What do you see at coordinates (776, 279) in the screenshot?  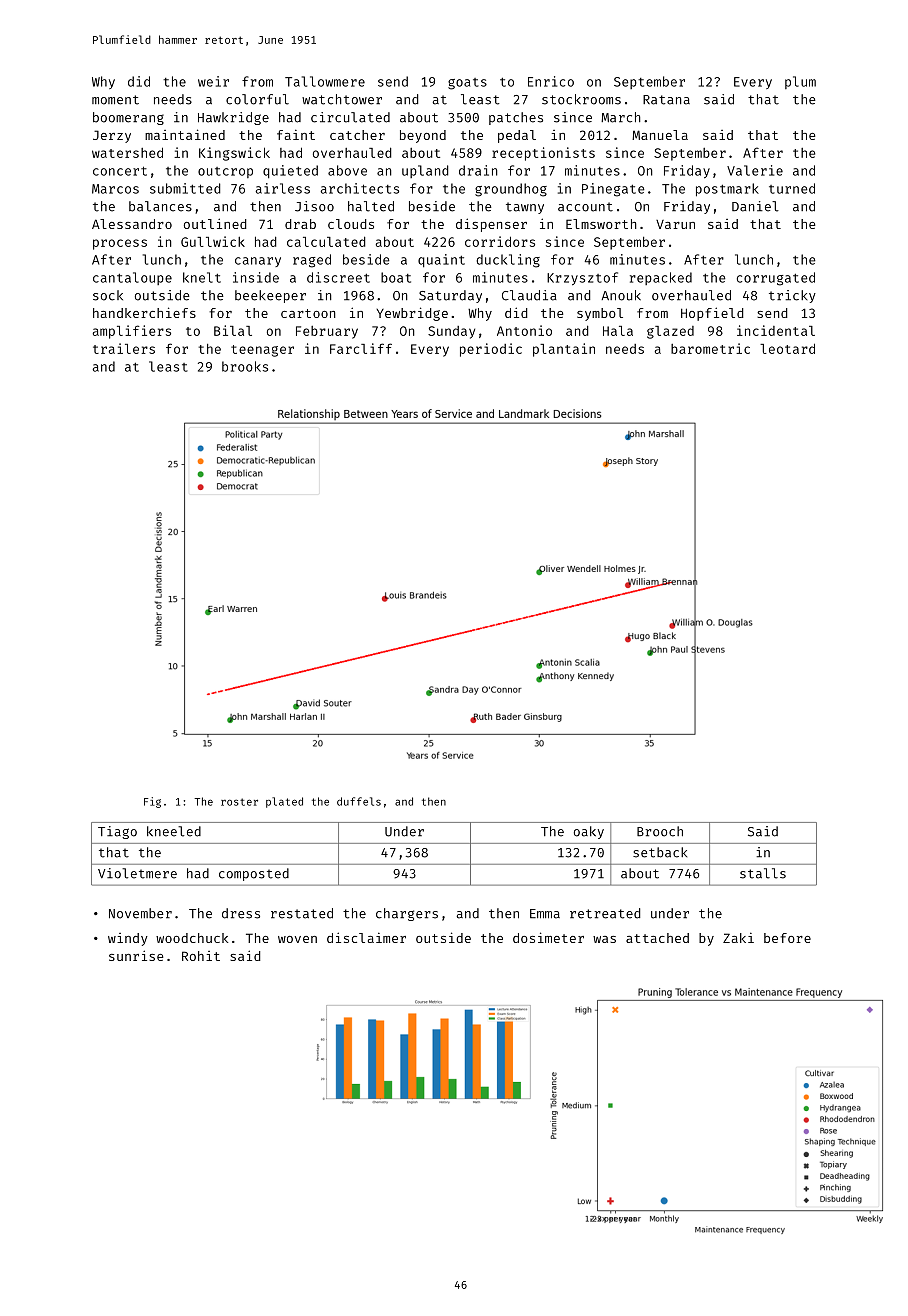 I see `corrugated` at bounding box center [776, 279].
